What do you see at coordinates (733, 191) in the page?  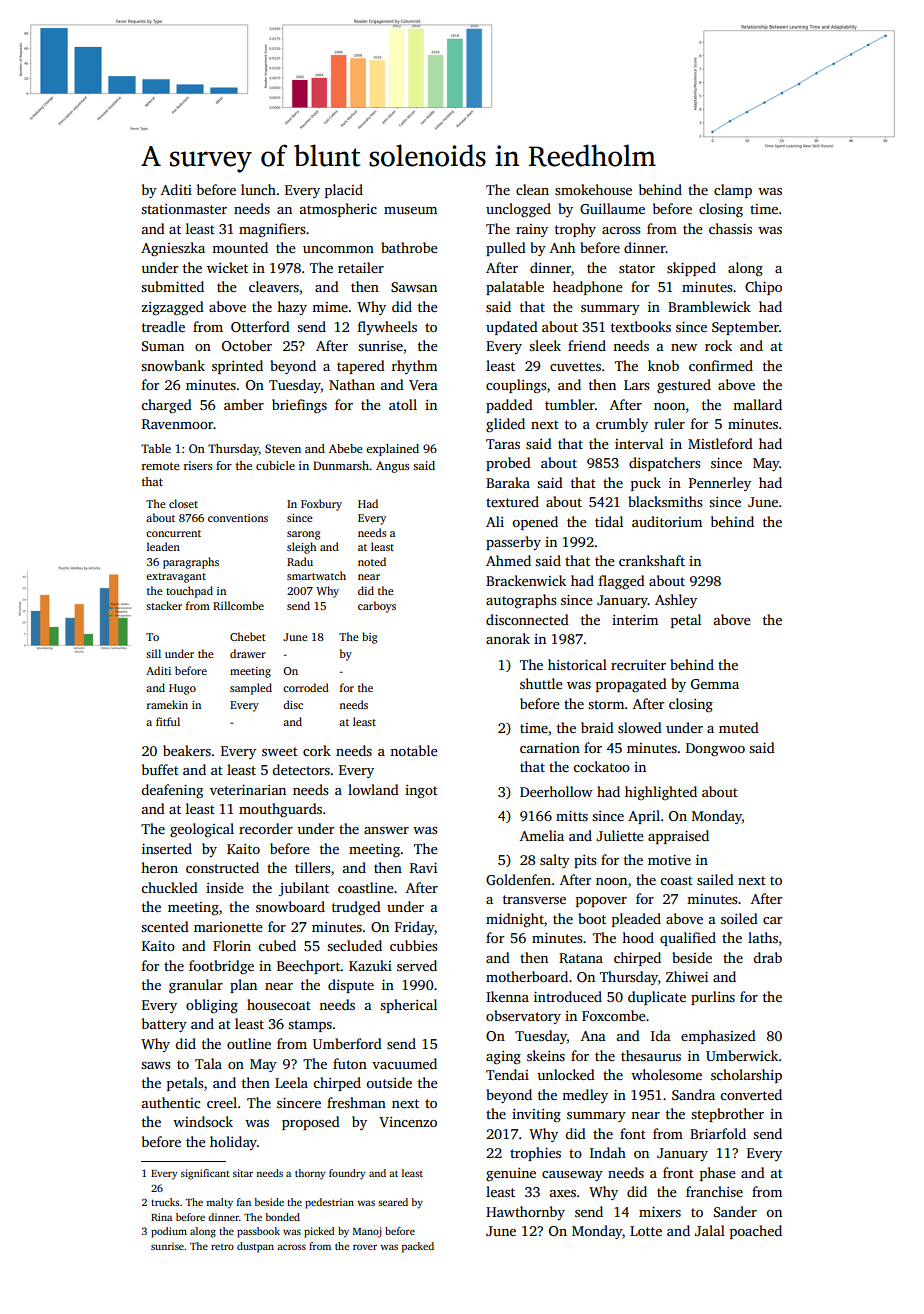 I see `clamp` at bounding box center [733, 191].
